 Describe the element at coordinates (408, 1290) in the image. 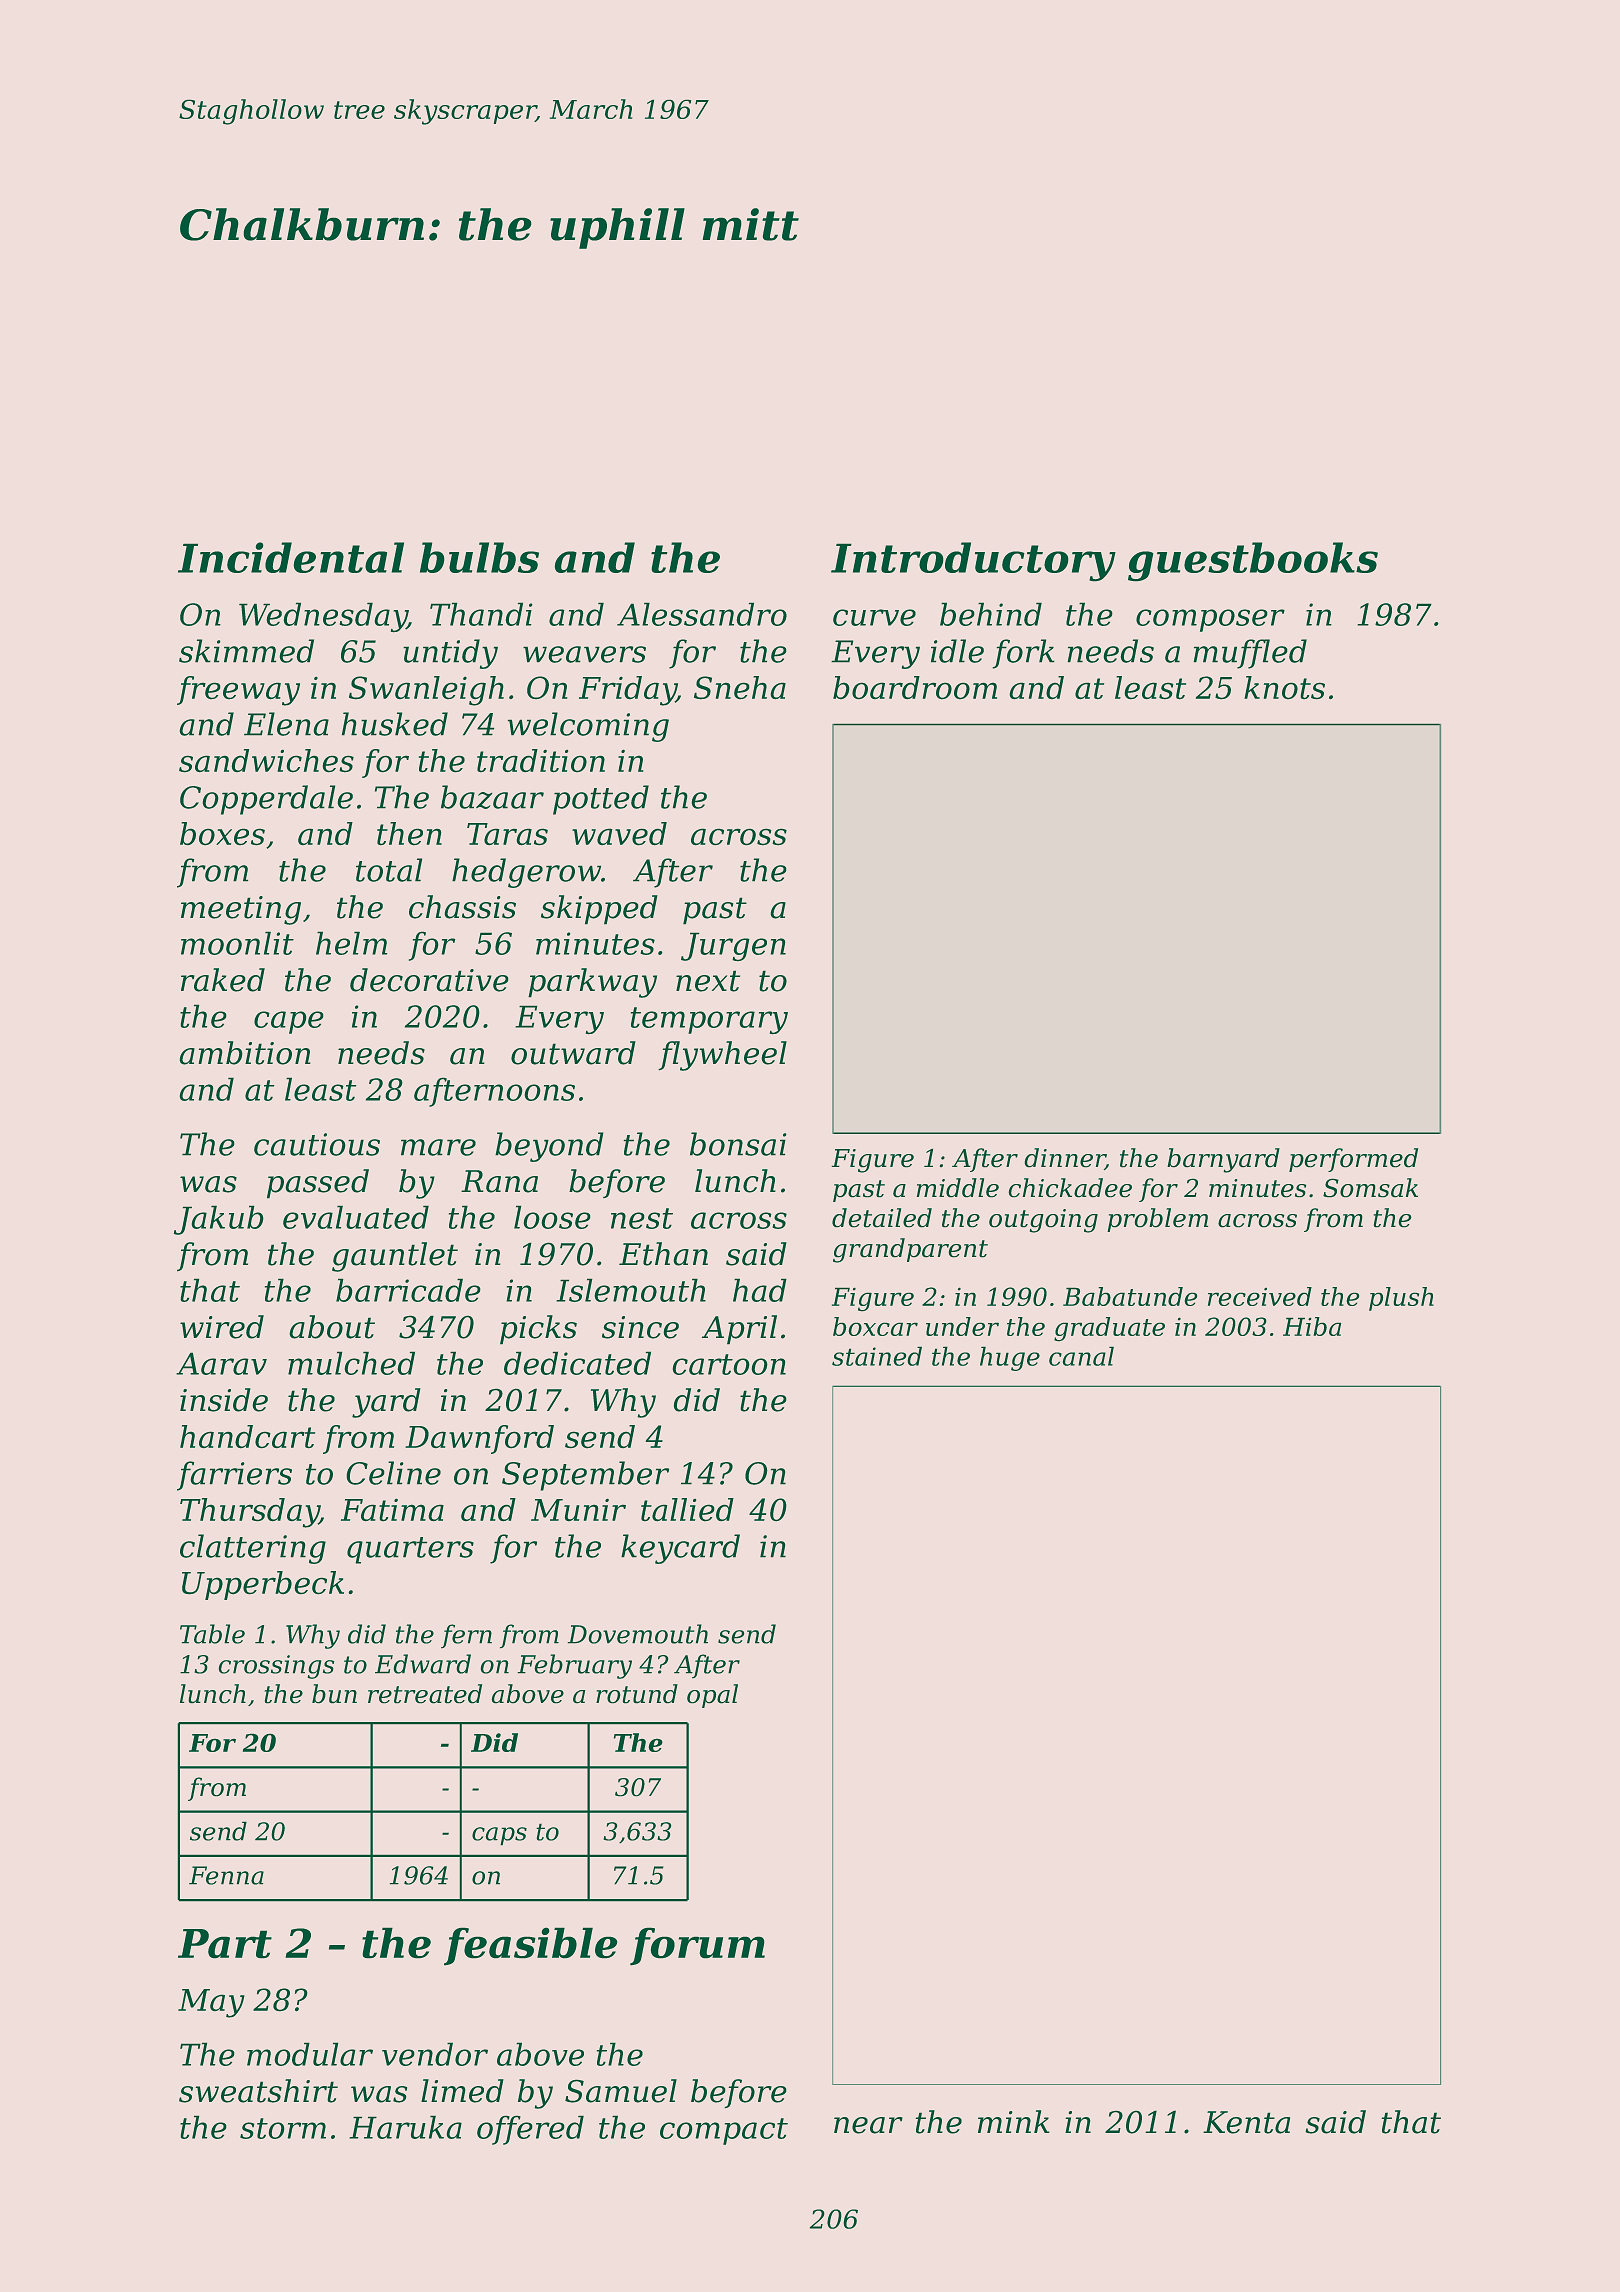

I see `barricade` at that location.
